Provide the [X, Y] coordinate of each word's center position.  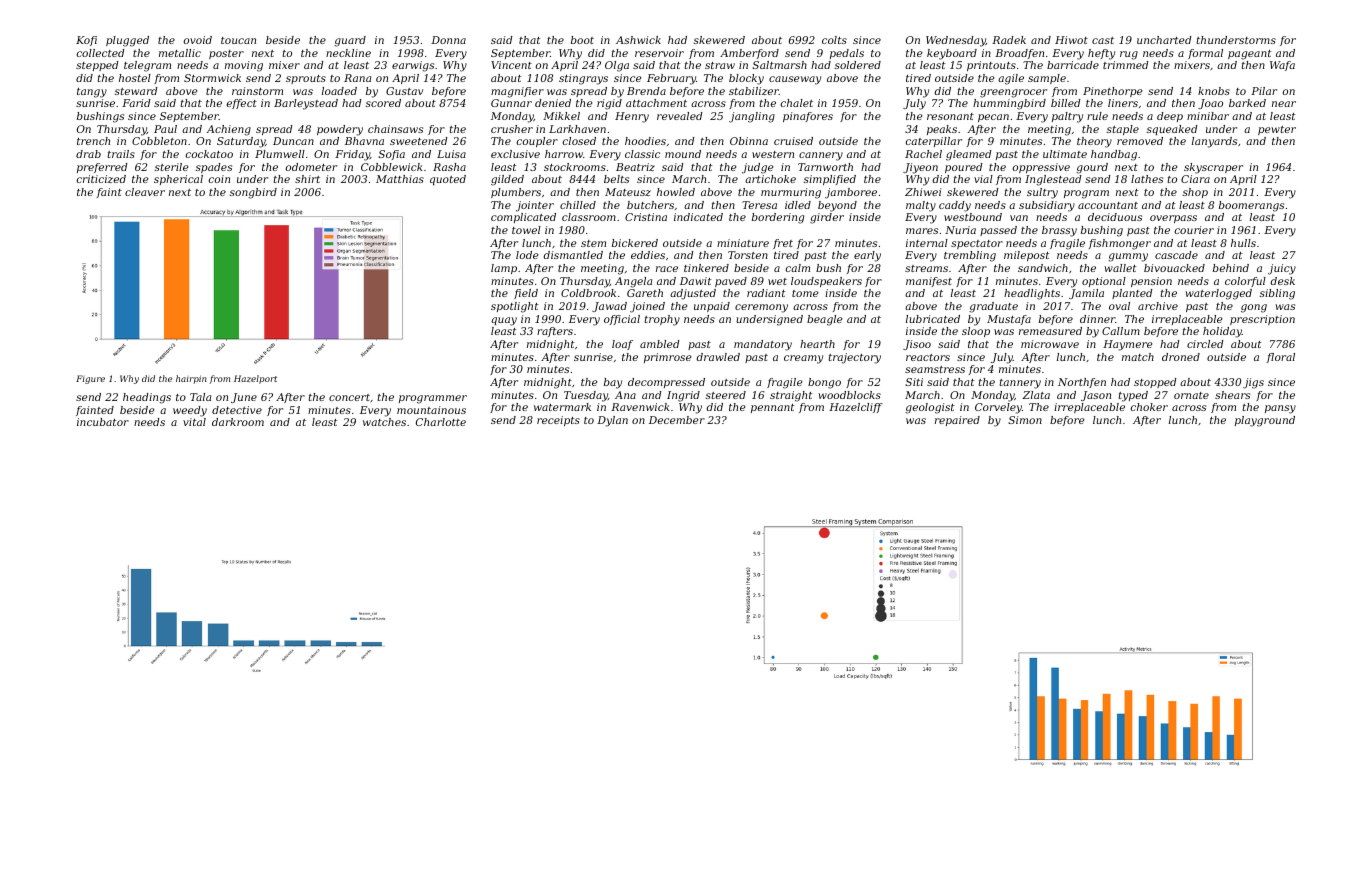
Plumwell [280, 154]
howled [676, 192]
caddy [955, 206]
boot [582, 40]
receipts [558, 421]
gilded [507, 180]
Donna [448, 40]
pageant [1250, 55]
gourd [1092, 168]
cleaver [145, 192]
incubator [103, 422]
